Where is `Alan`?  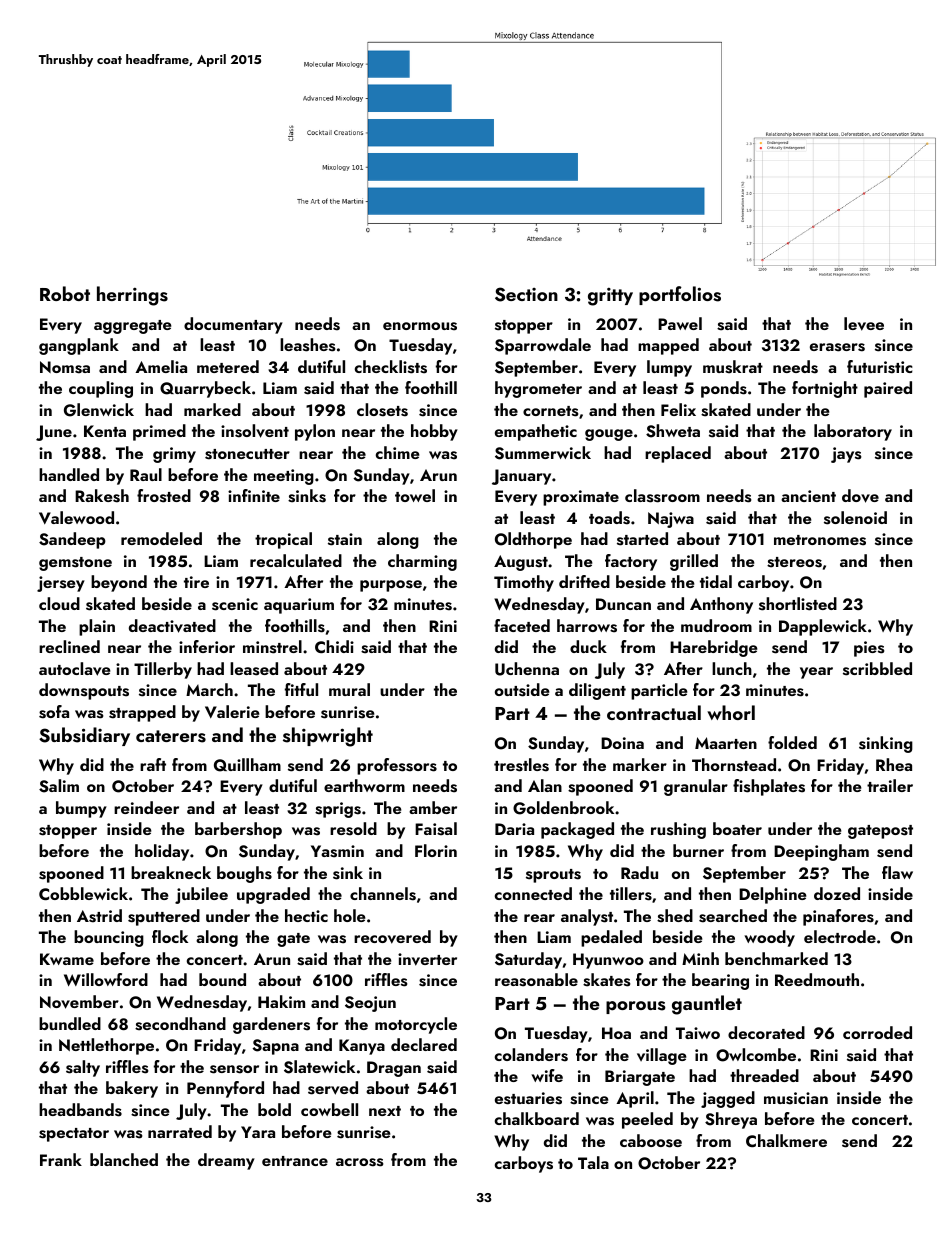 Alan is located at coordinates (545, 785).
